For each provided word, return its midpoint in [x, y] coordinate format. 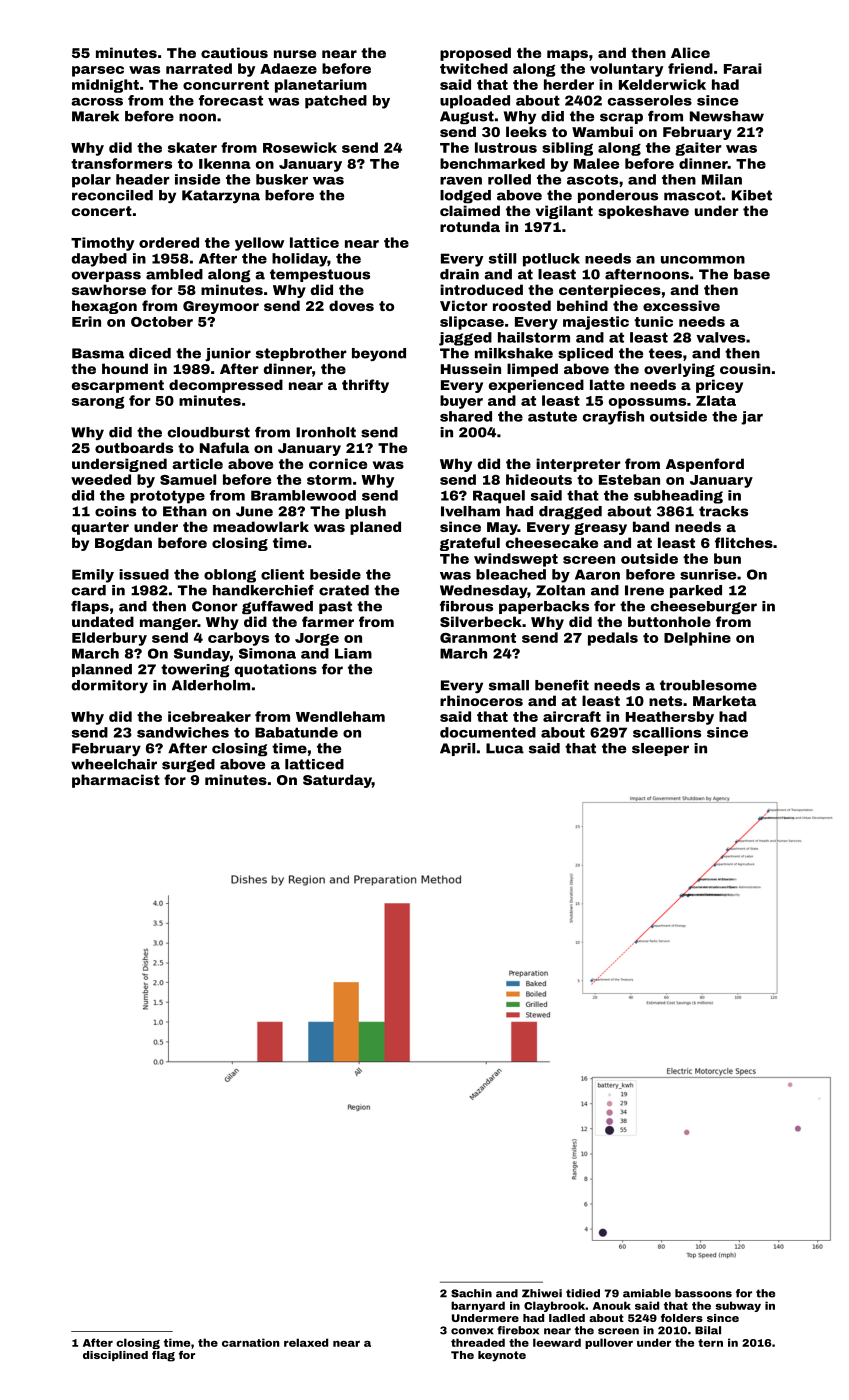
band [651, 526]
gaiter [698, 149]
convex [472, 1331]
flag [163, 1356]
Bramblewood [303, 495]
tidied [583, 1293]
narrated [199, 68]
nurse [295, 54]
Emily [93, 576]
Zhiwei [542, 1293]
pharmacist [116, 781]
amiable [647, 1293]
